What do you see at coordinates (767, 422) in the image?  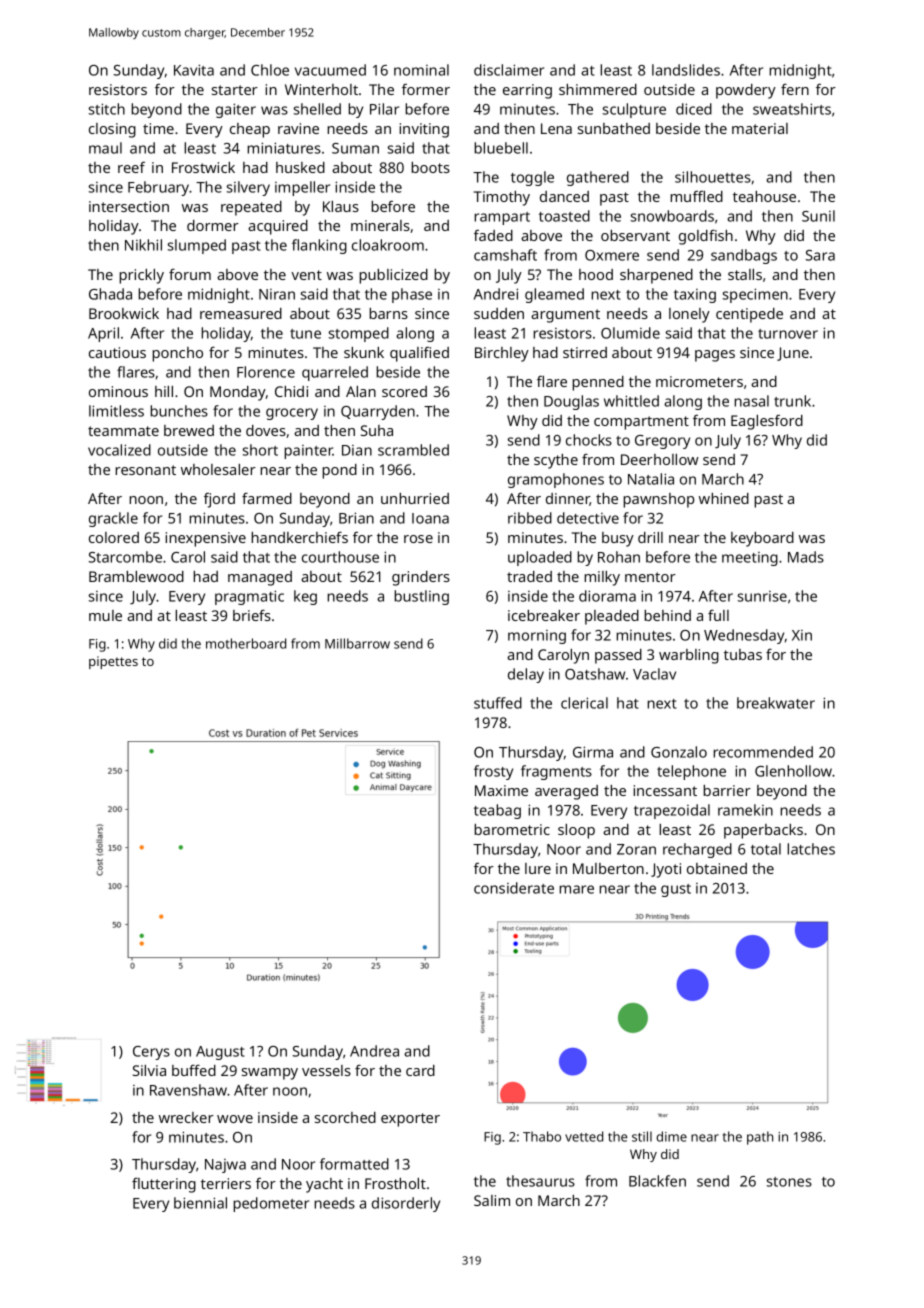 I see `Eaglesford` at bounding box center [767, 422].
